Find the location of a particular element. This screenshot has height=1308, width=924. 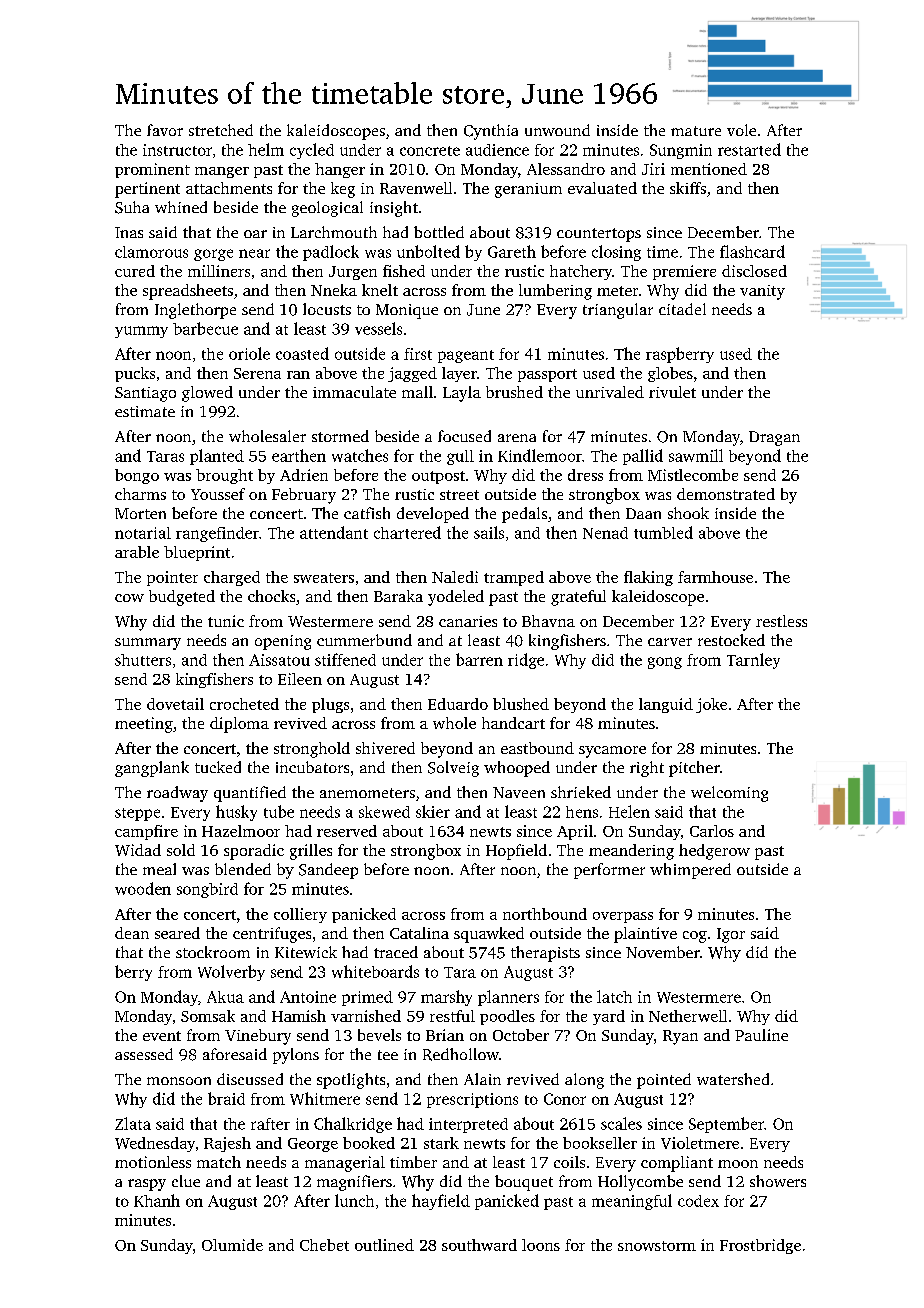

citadel is located at coordinates (682, 309).
